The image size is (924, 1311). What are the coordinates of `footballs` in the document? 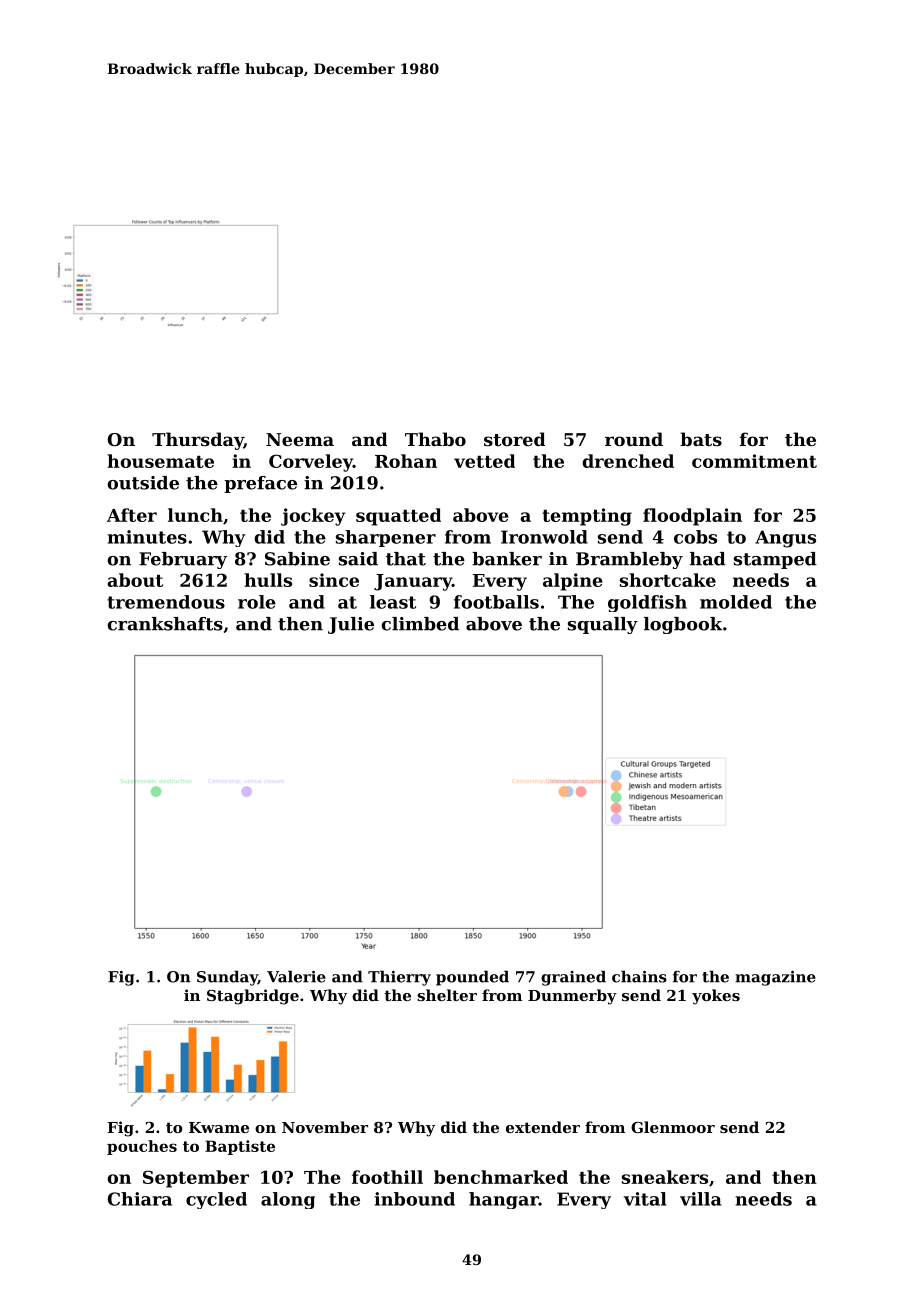 It's located at (496, 602).
